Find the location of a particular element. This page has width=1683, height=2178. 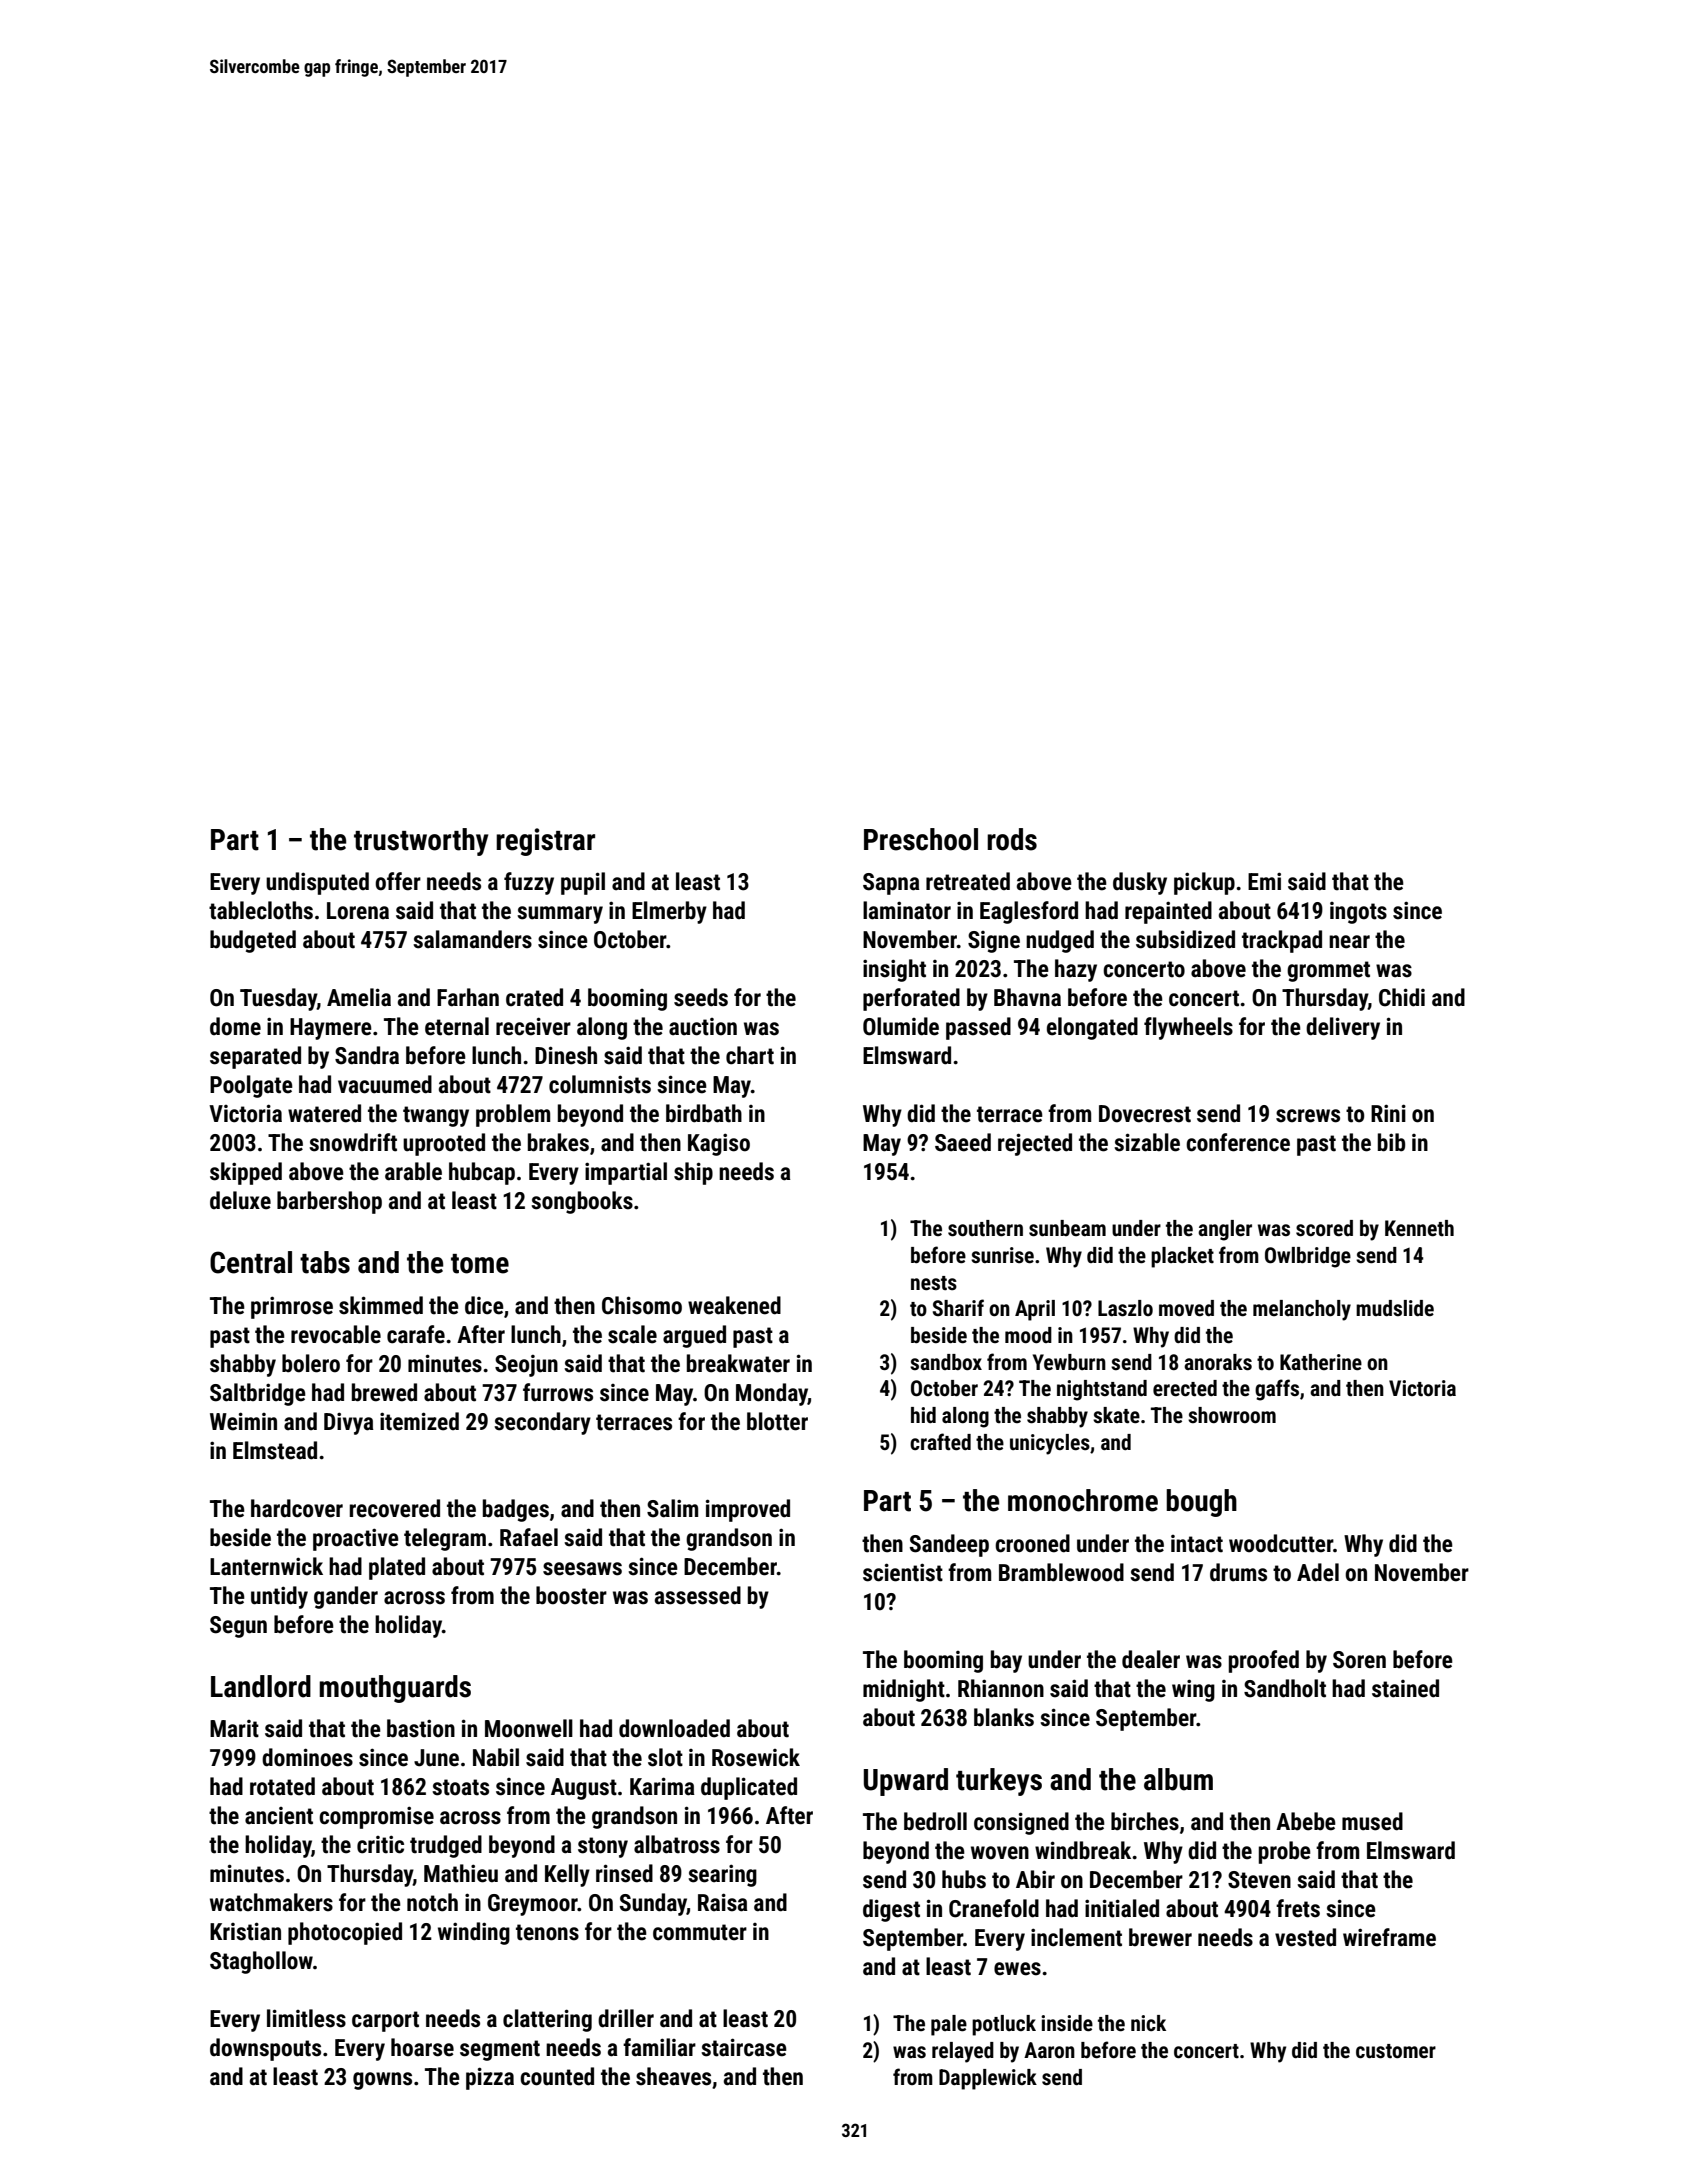

proofed is located at coordinates (1264, 1661).
